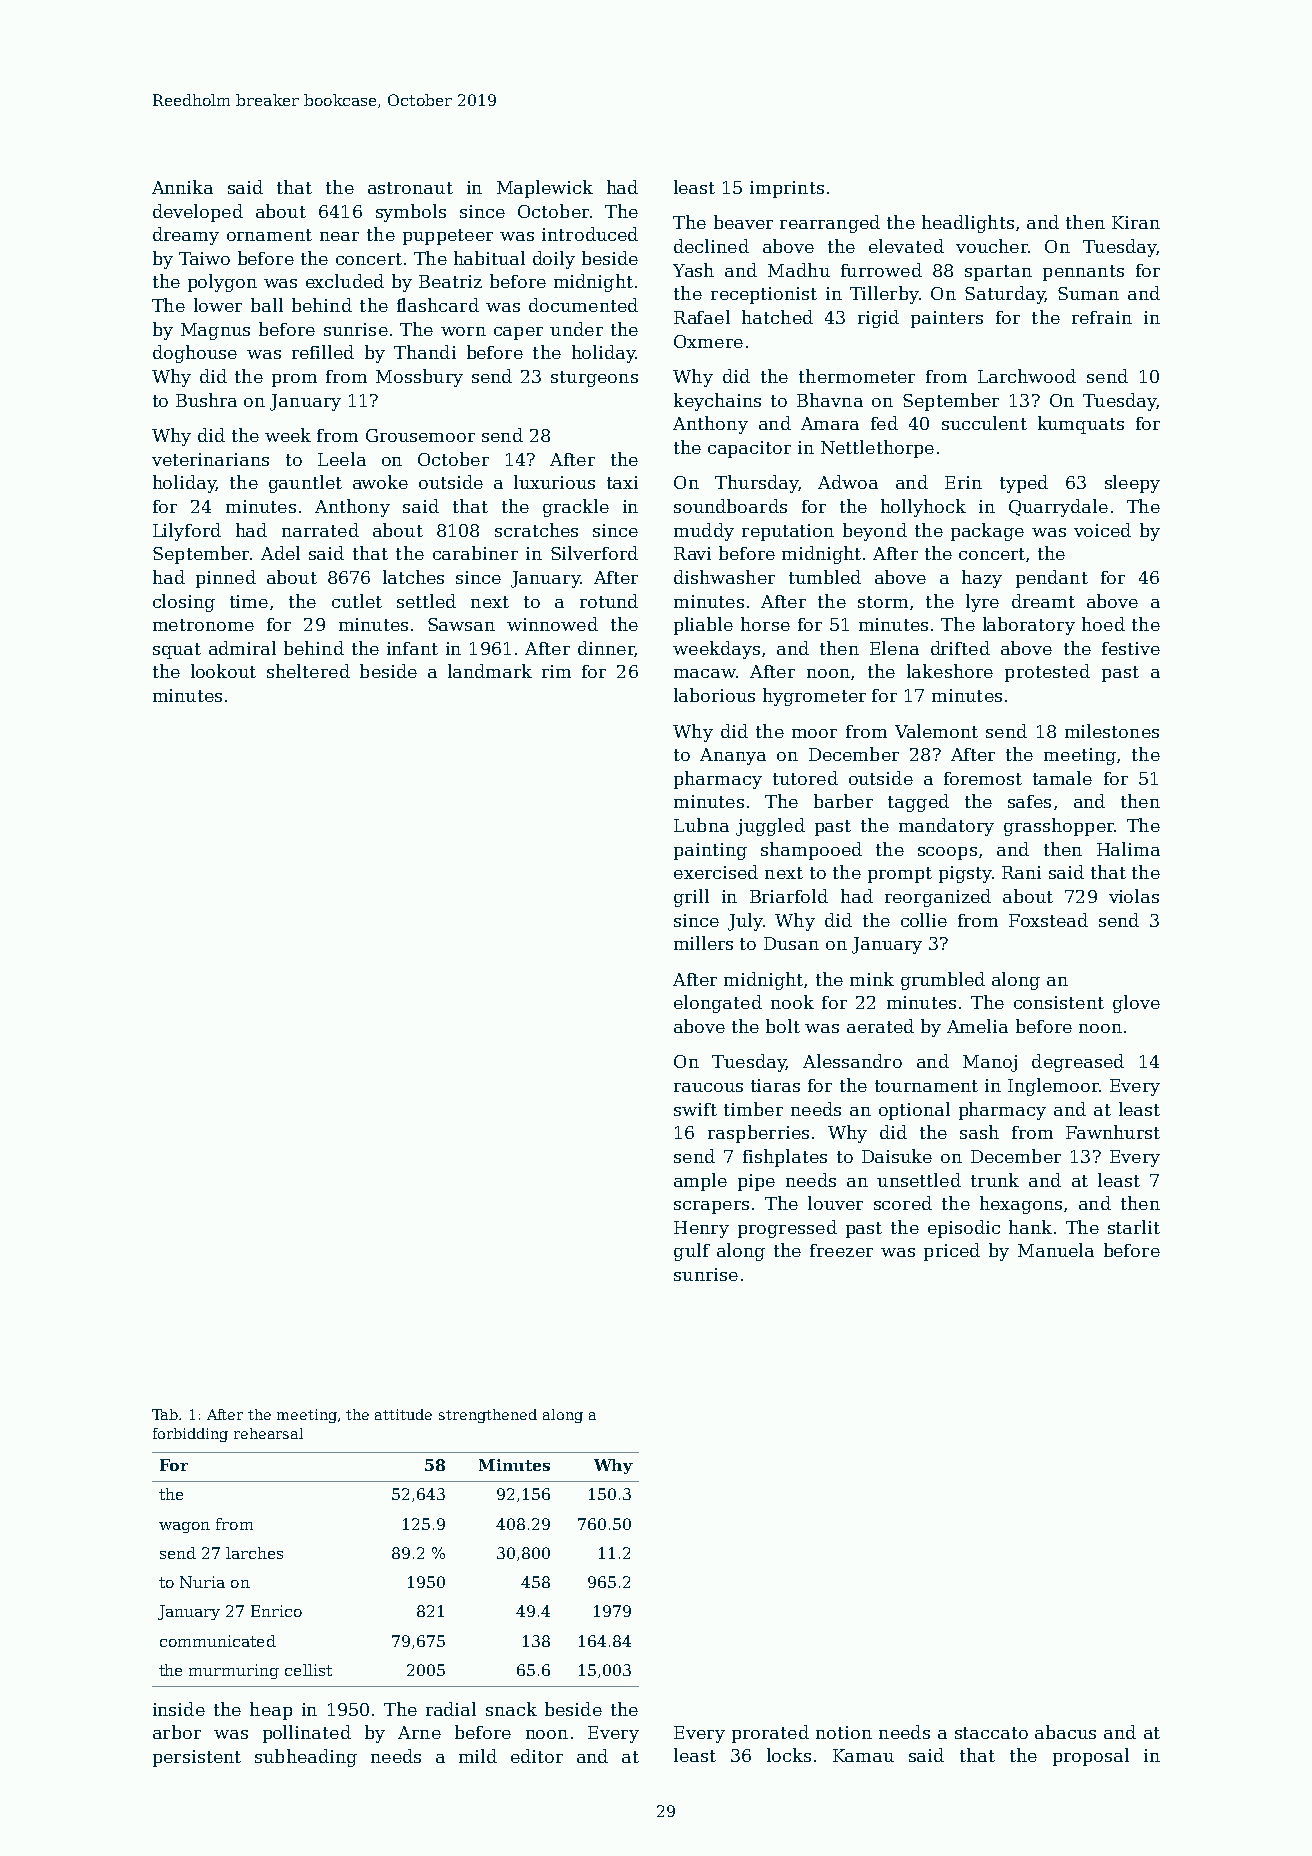 The image size is (1312, 1856). I want to click on reorganized, so click(938, 898).
